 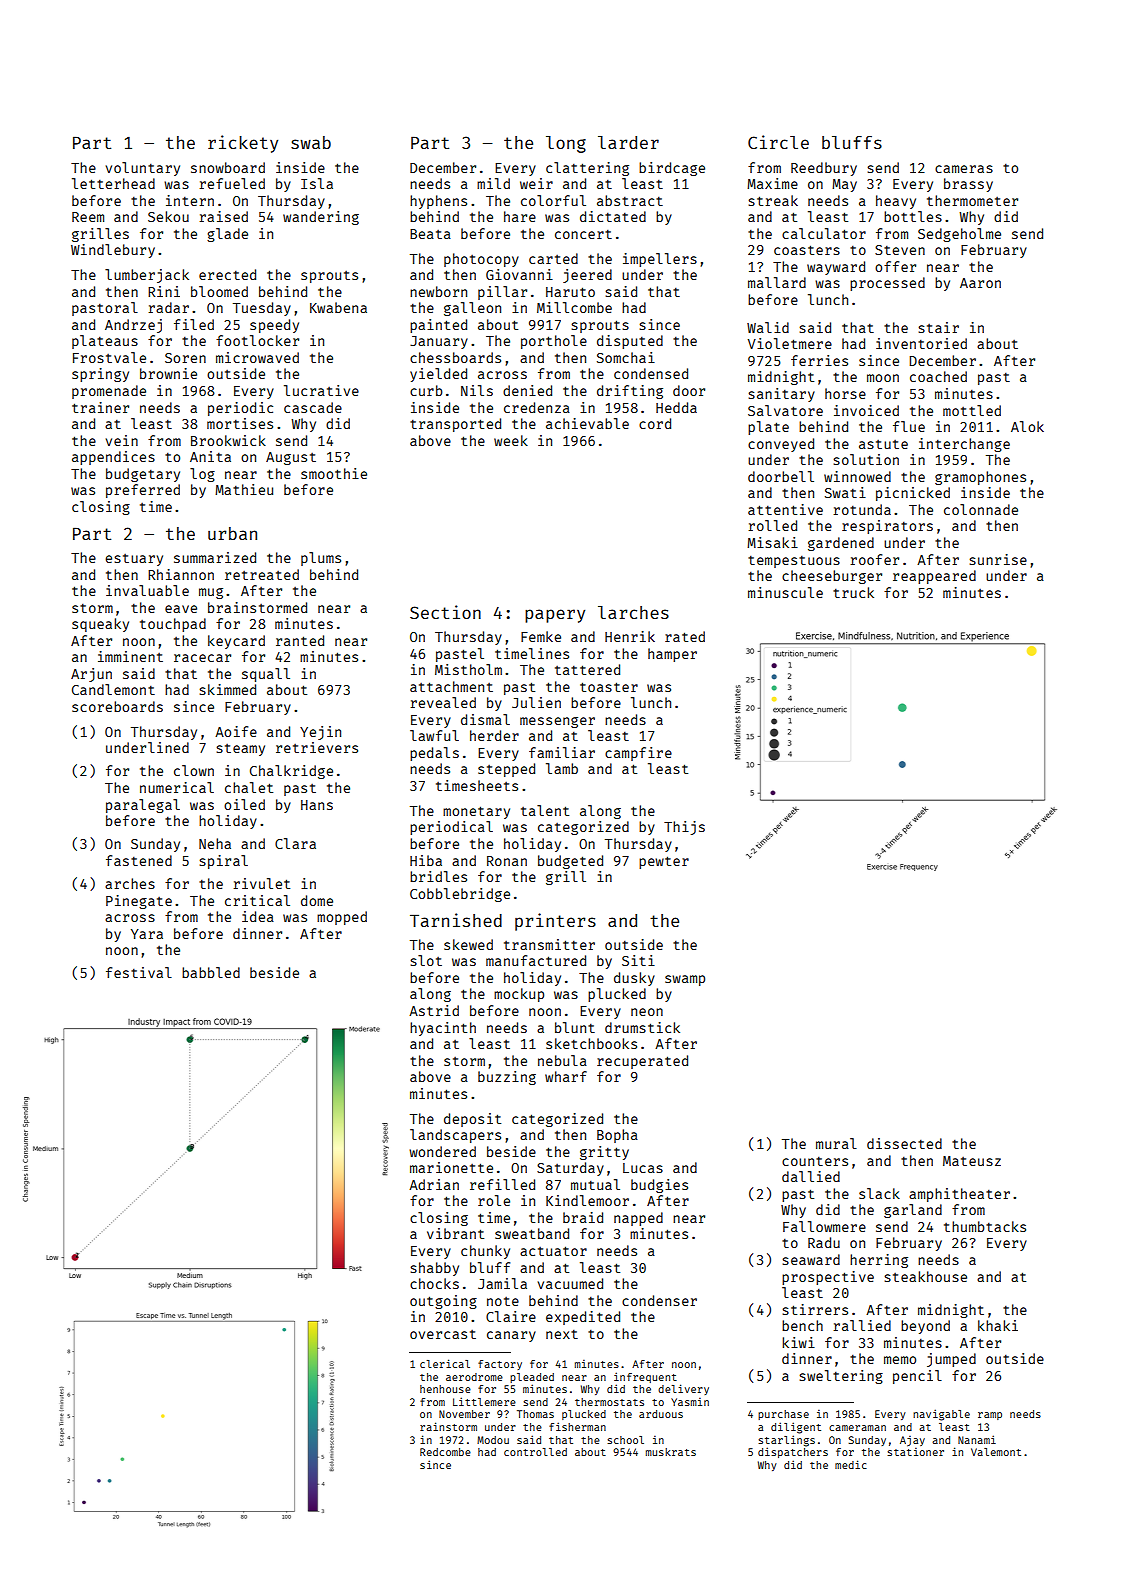 I want to click on festival, so click(x=139, y=972).
